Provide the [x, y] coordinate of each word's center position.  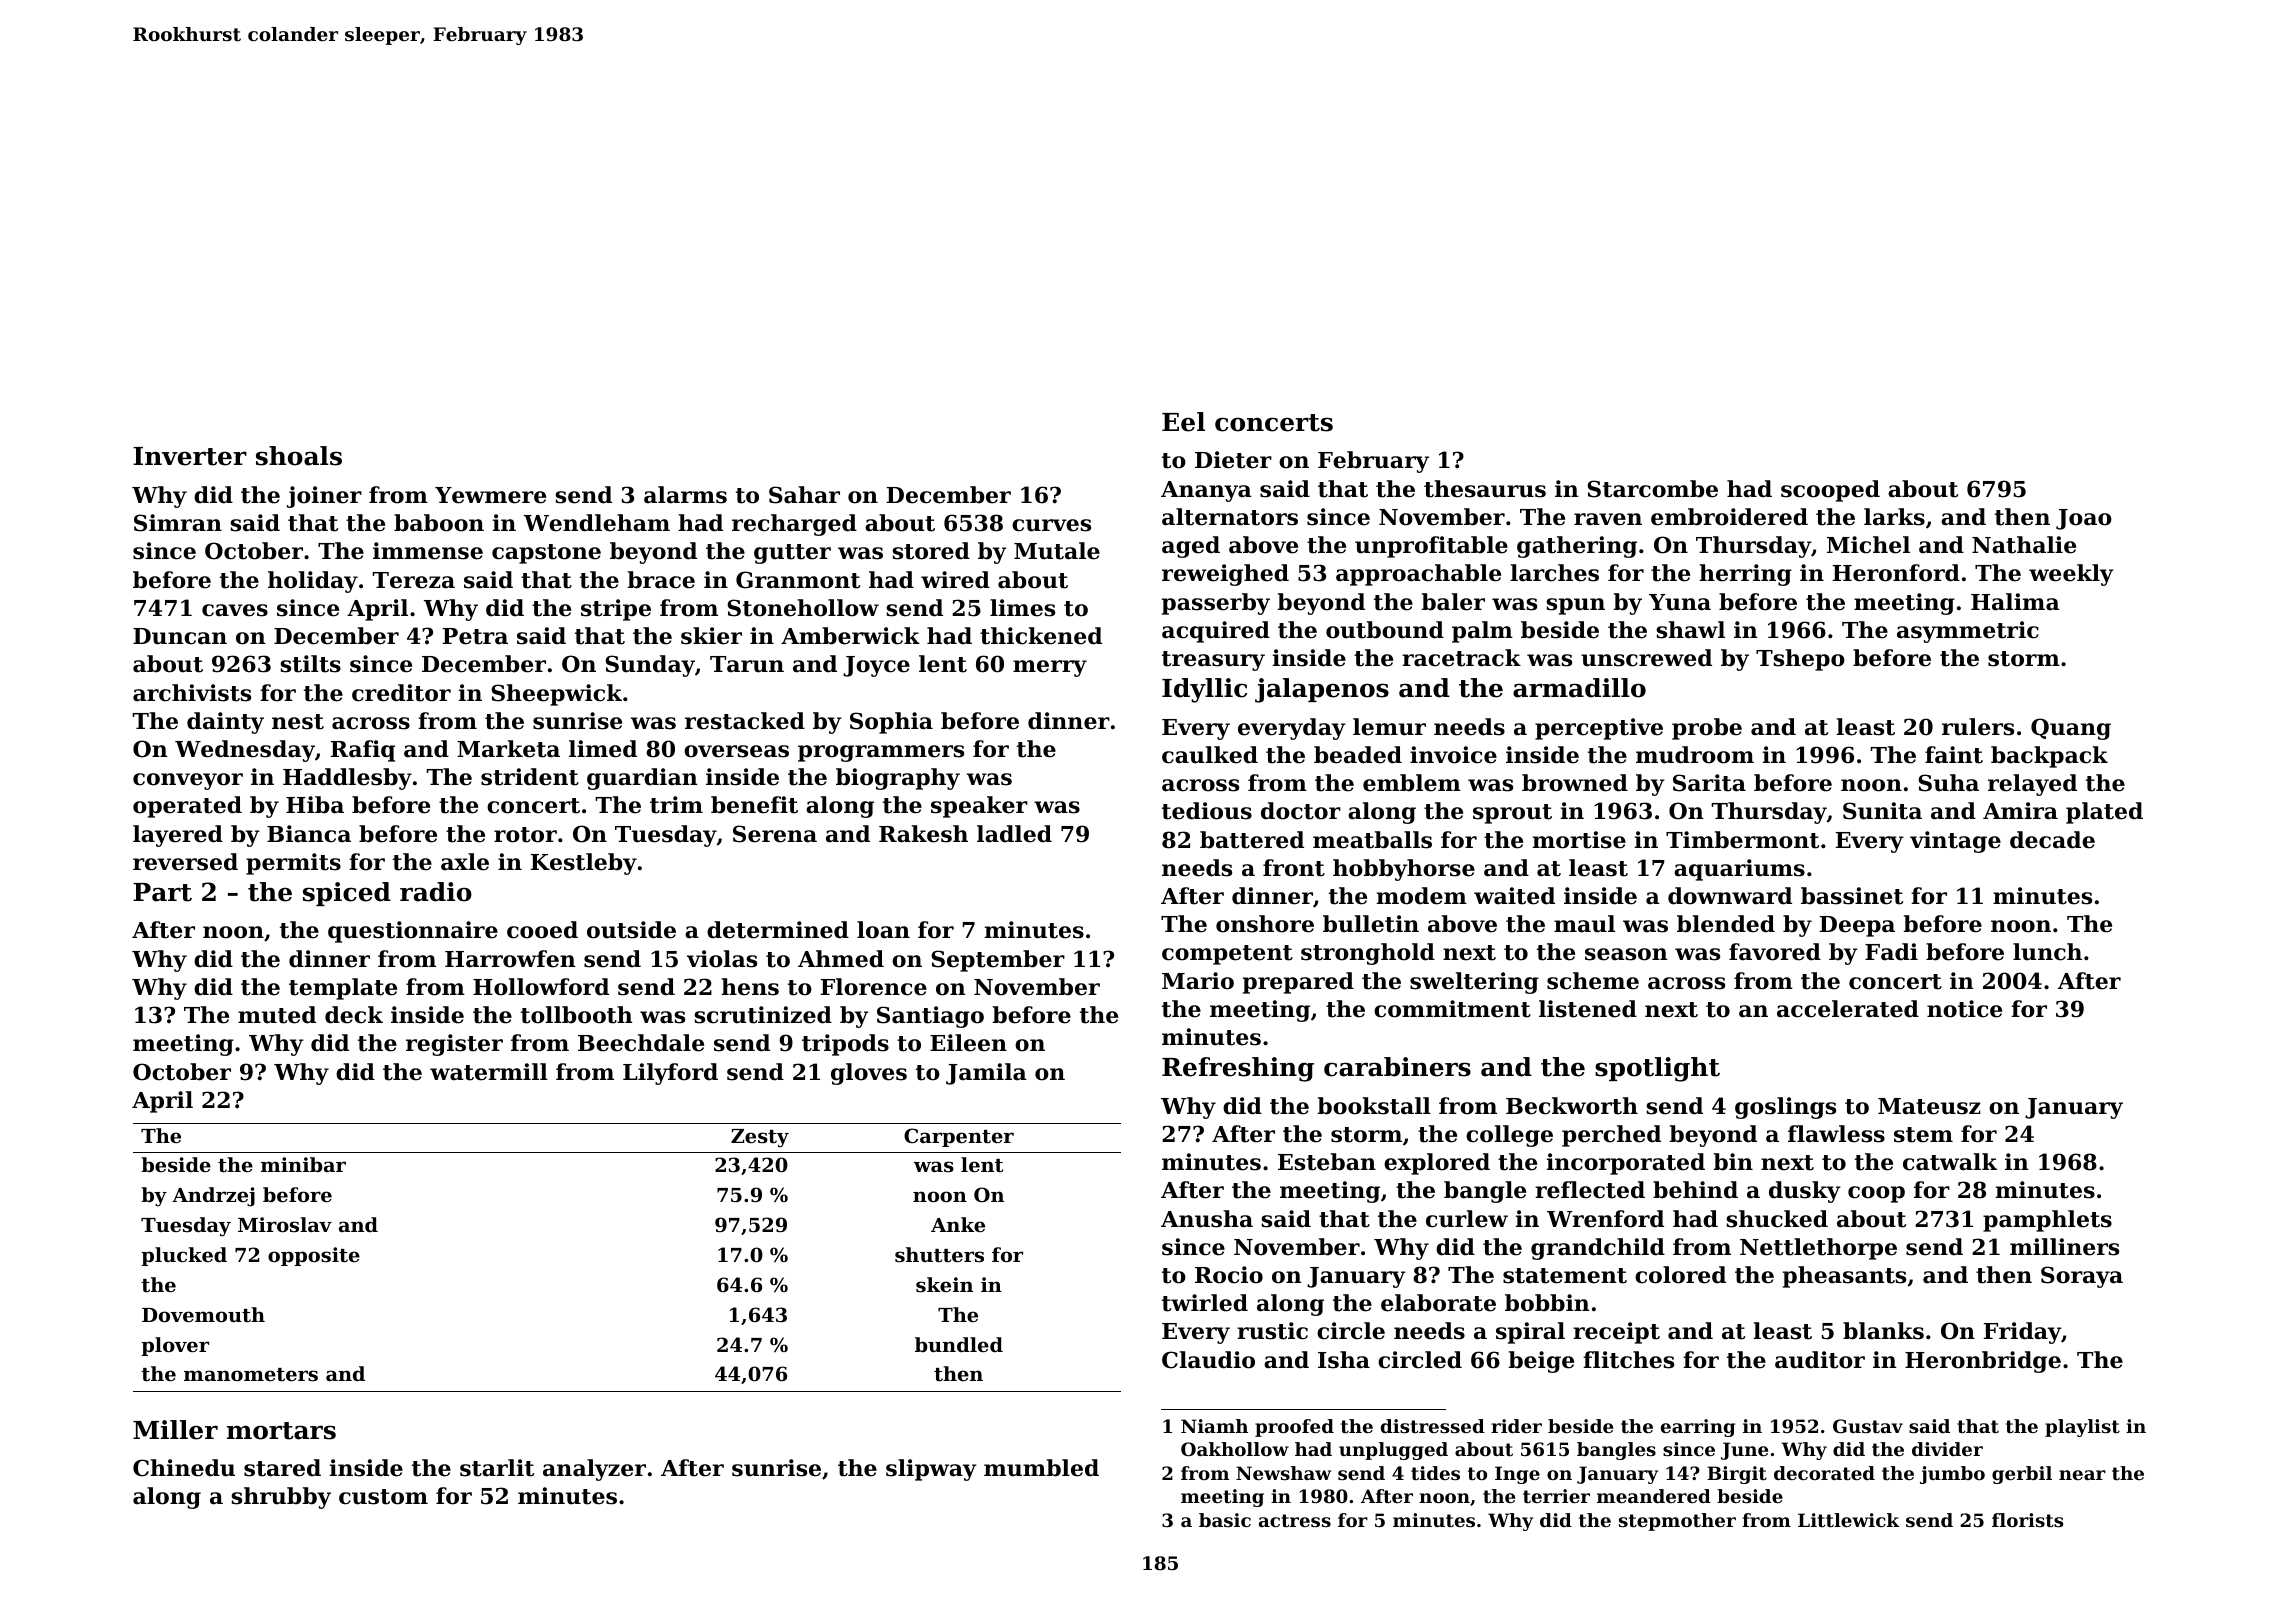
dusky [1805, 1192]
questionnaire [413, 932]
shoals [299, 456]
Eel [1183, 422]
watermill [489, 1072]
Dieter [1233, 460]
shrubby [281, 1498]
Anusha [1207, 1219]
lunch [2047, 952]
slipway [931, 1470]
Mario [1198, 981]
